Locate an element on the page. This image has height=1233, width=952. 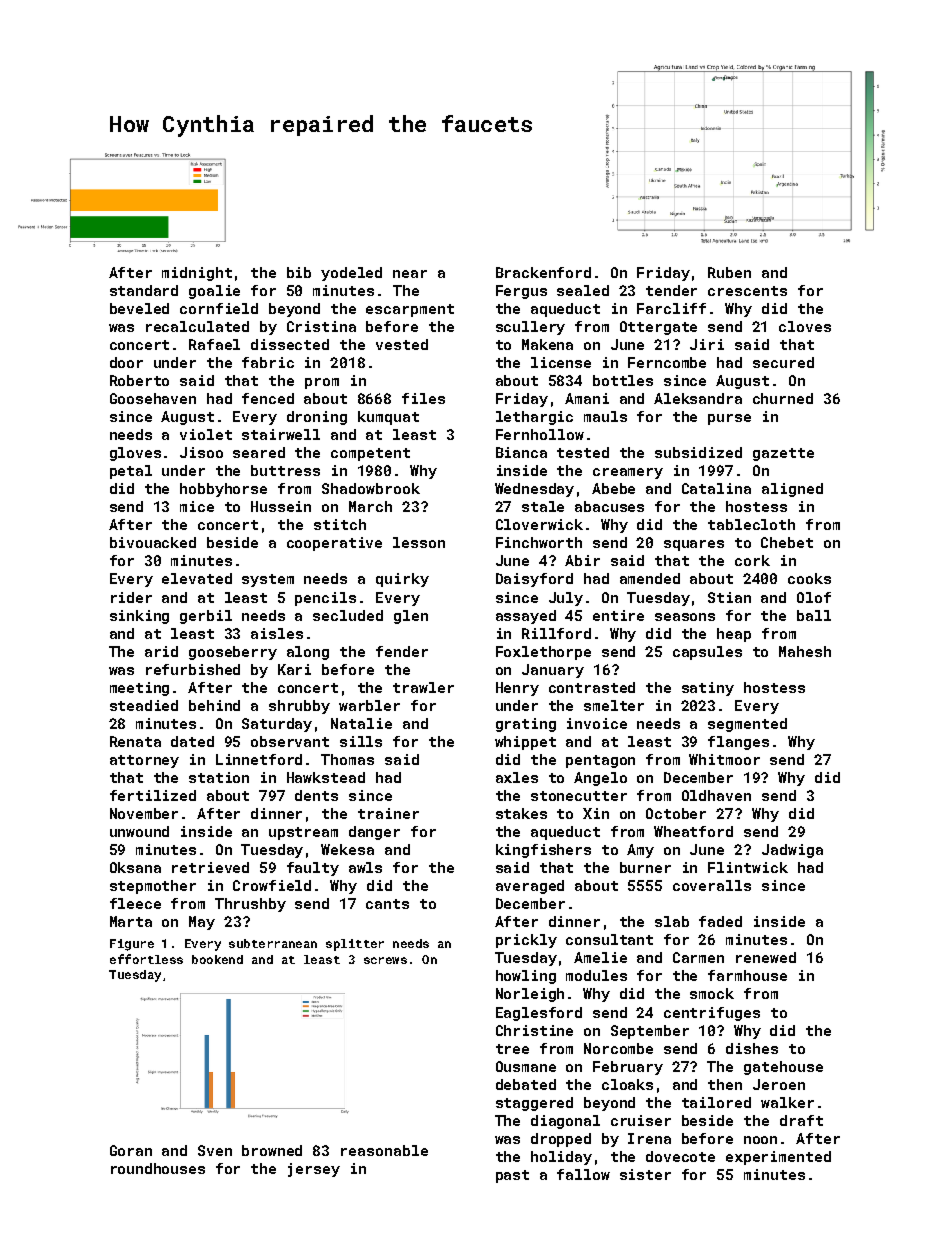
Bianca is located at coordinates (521, 452).
